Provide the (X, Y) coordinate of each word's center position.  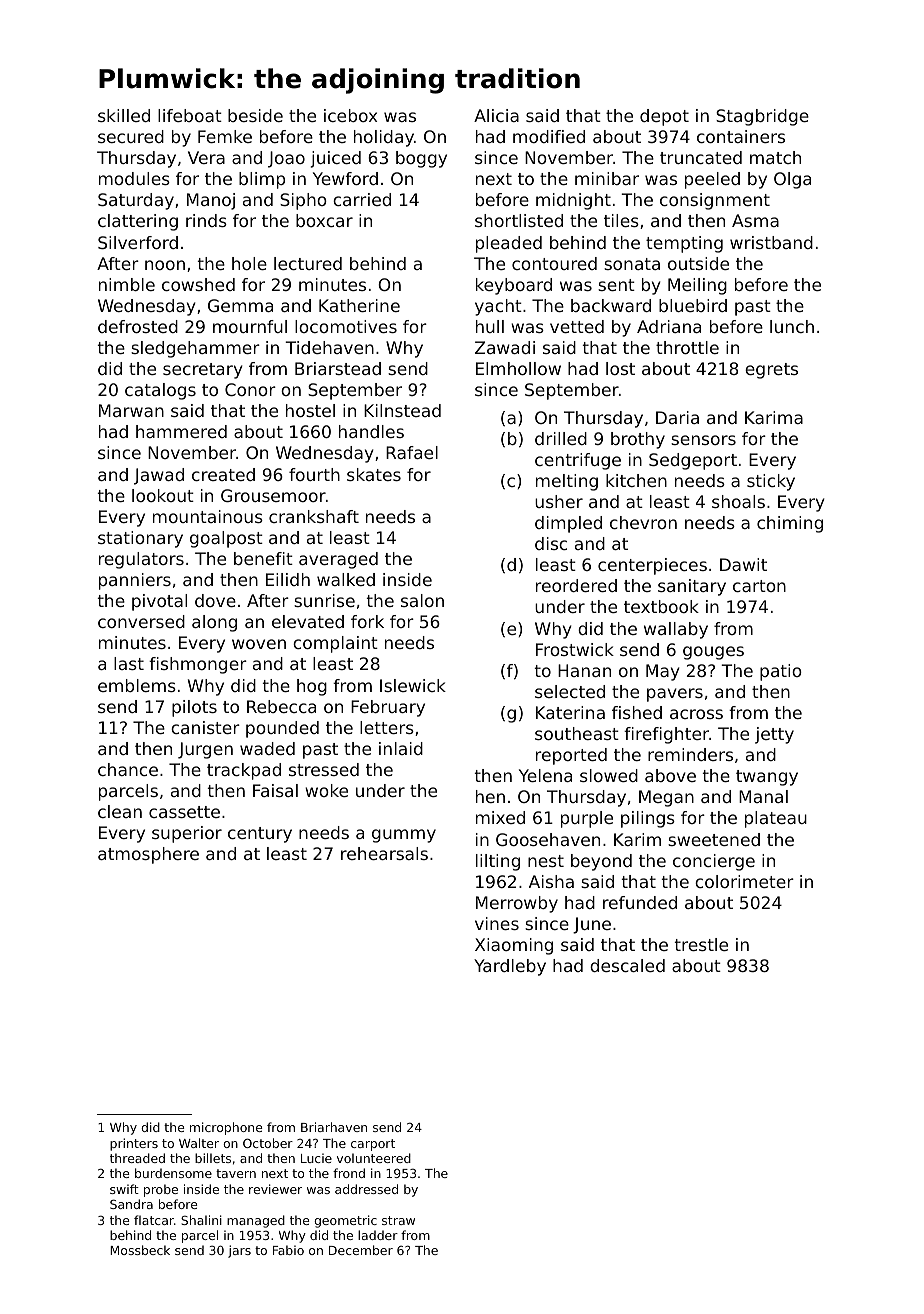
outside (698, 263)
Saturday (136, 201)
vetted (577, 326)
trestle (701, 944)
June (592, 925)
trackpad (244, 771)
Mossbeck (140, 1250)
